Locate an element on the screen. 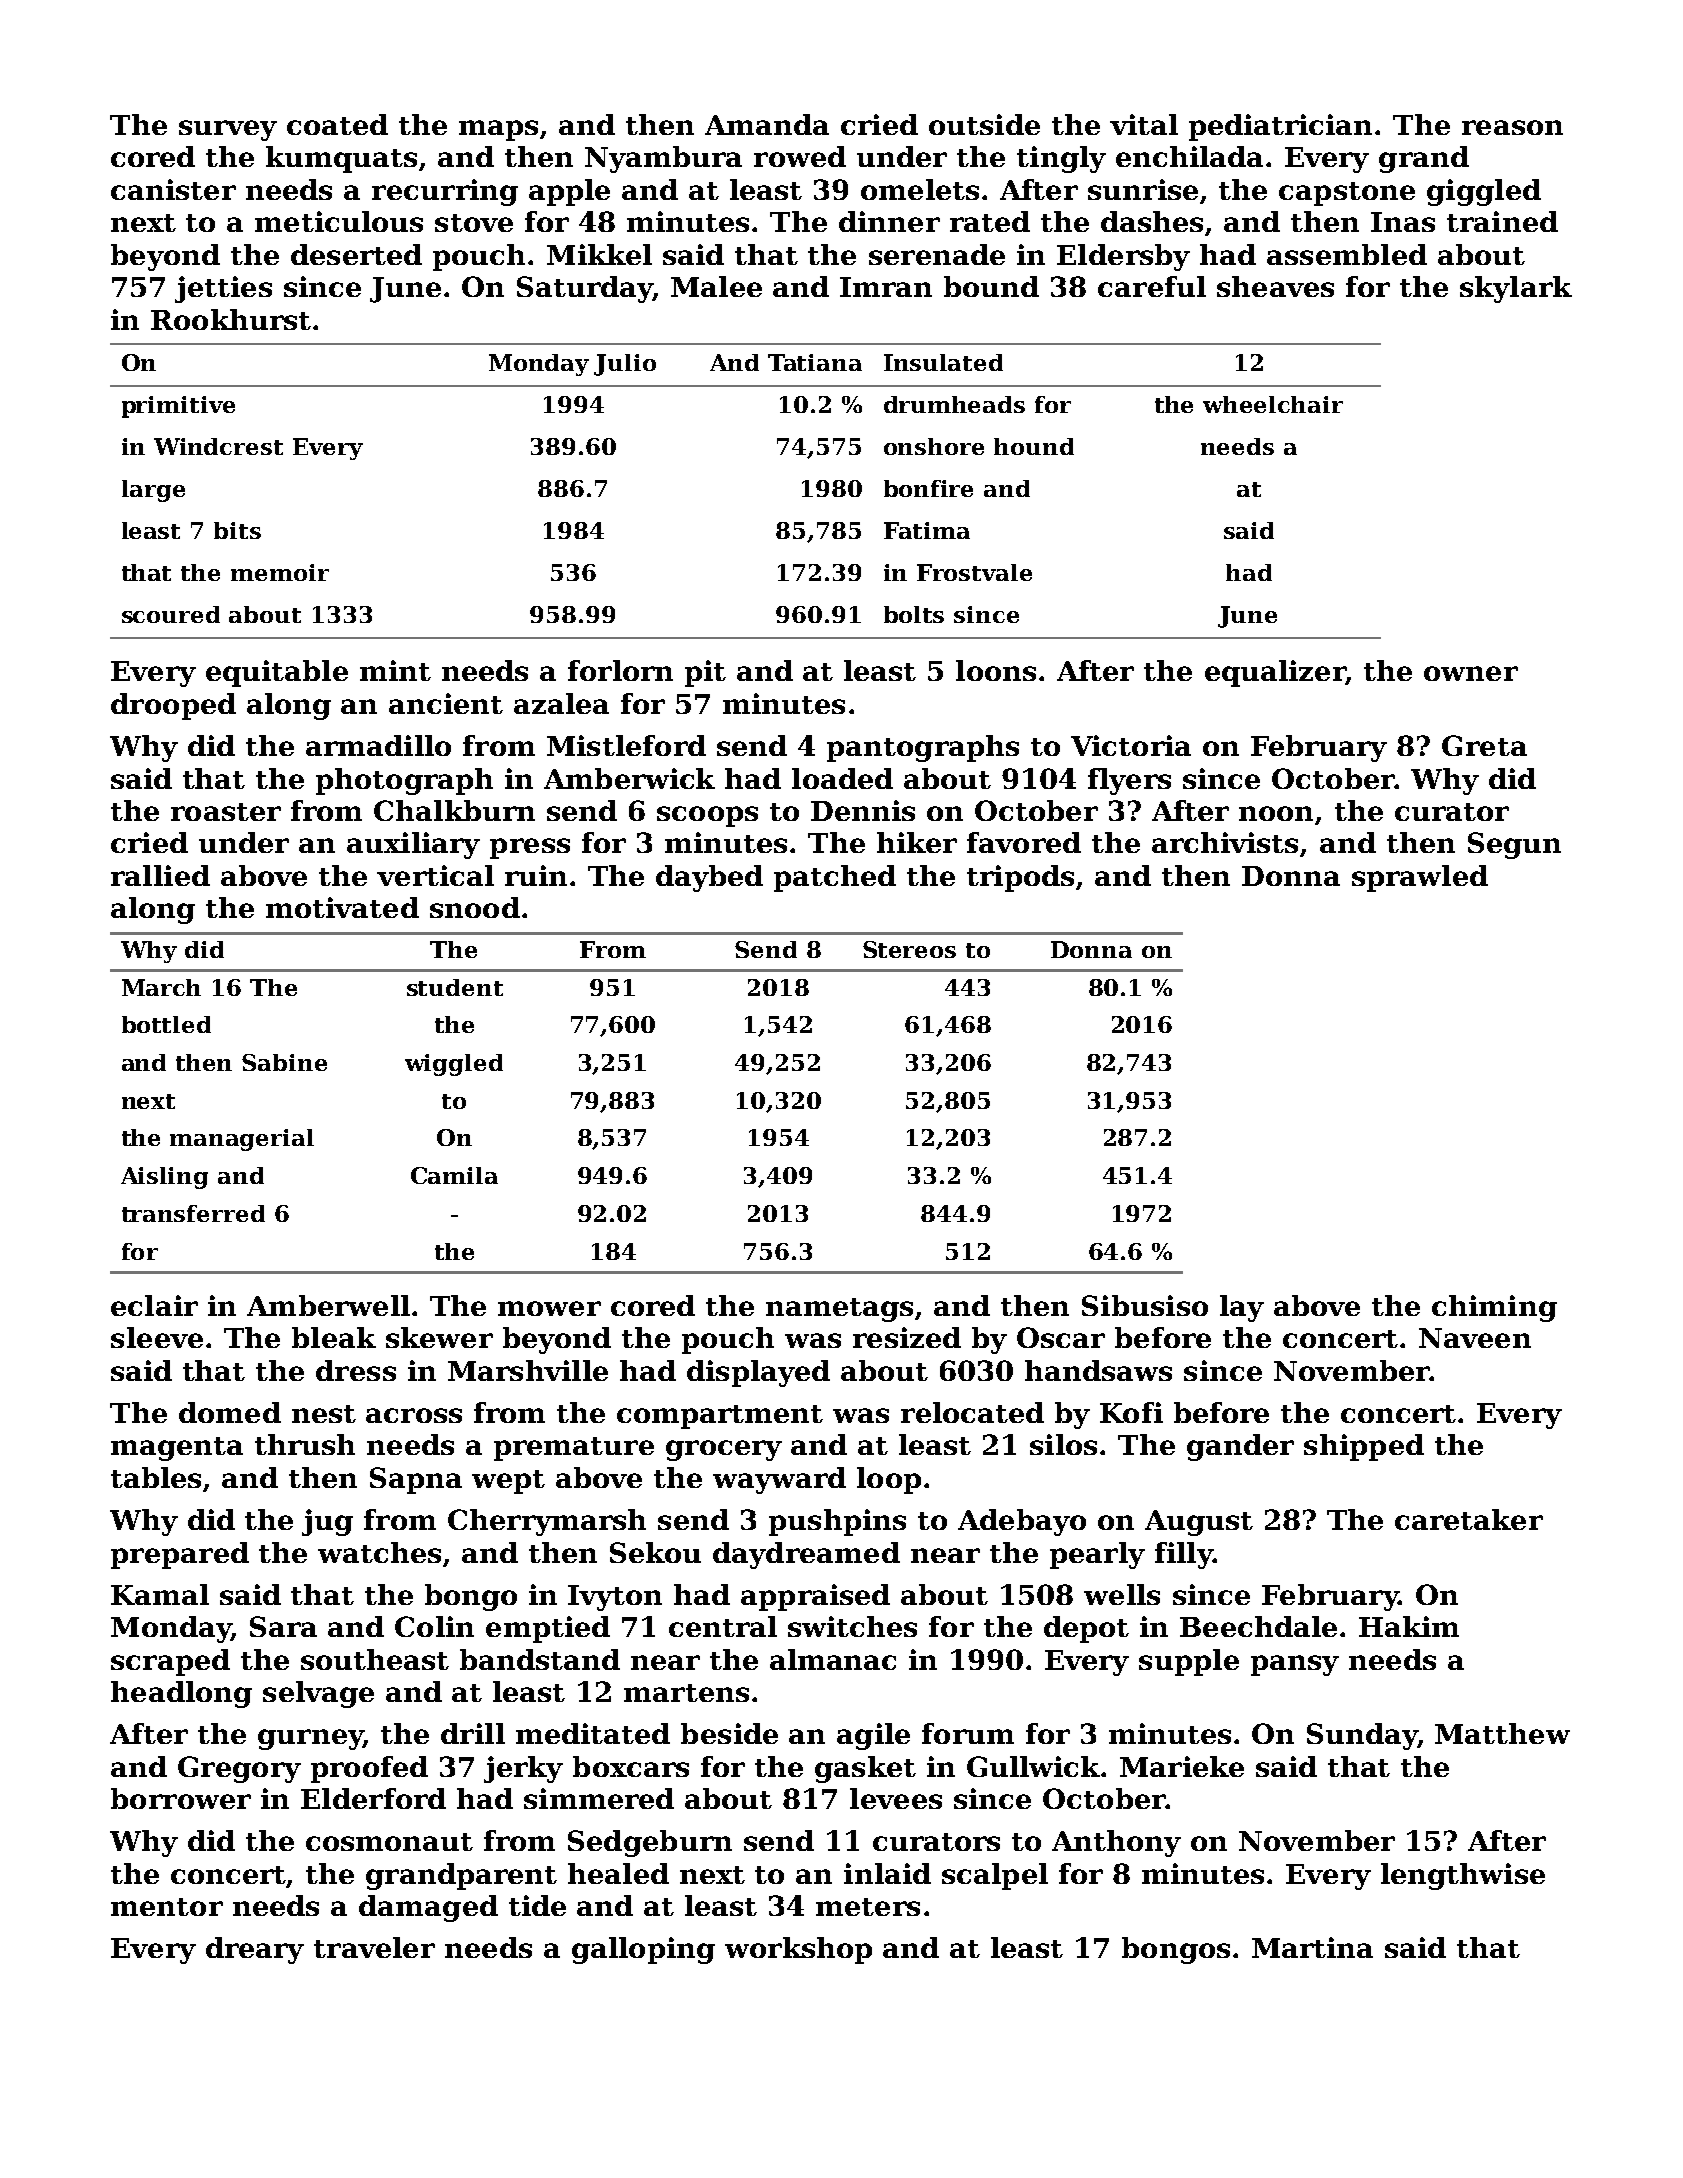 The image size is (1683, 2178). Amanda is located at coordinates (767, 124).
